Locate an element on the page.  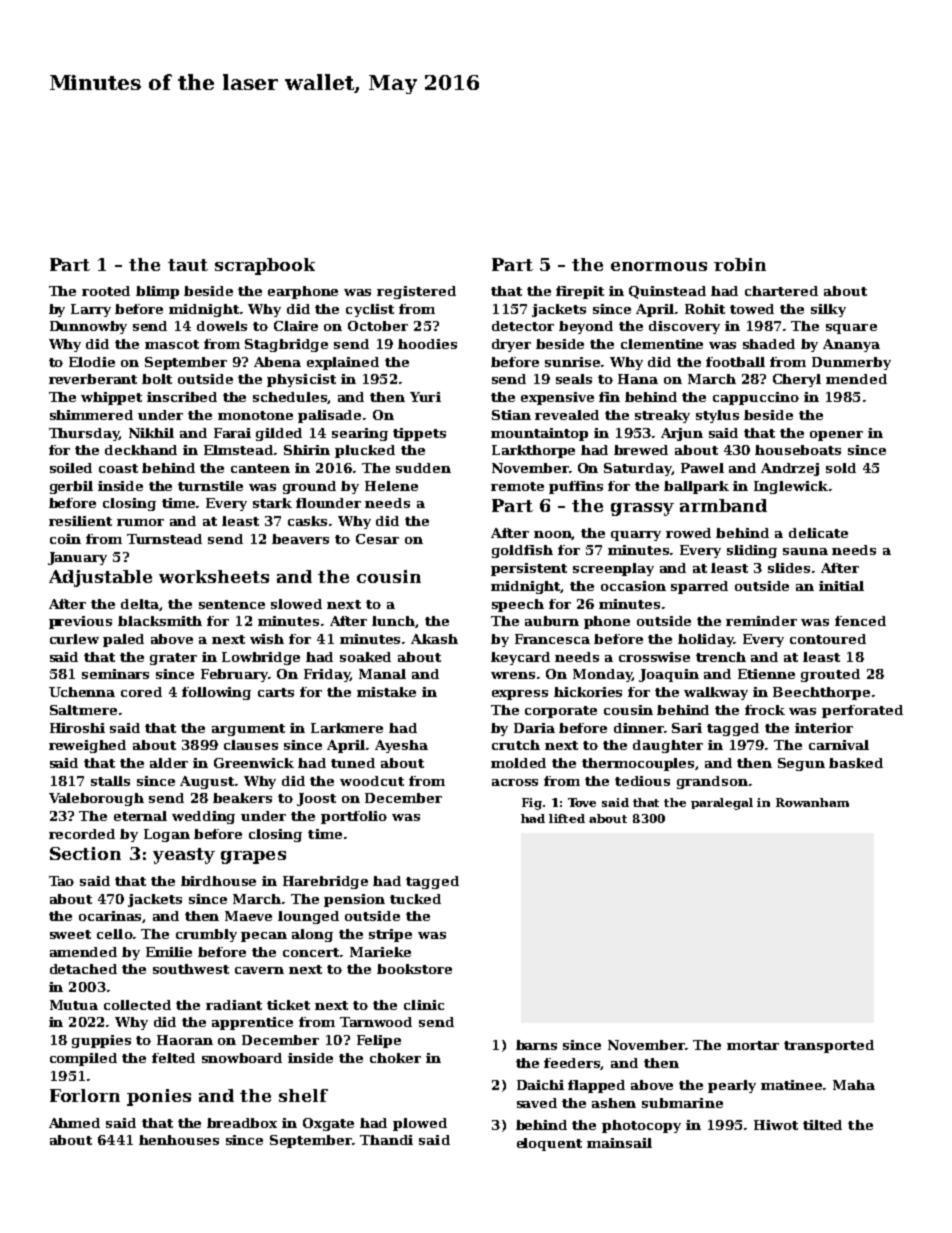
Helene is located at coordinates (391, 486).
